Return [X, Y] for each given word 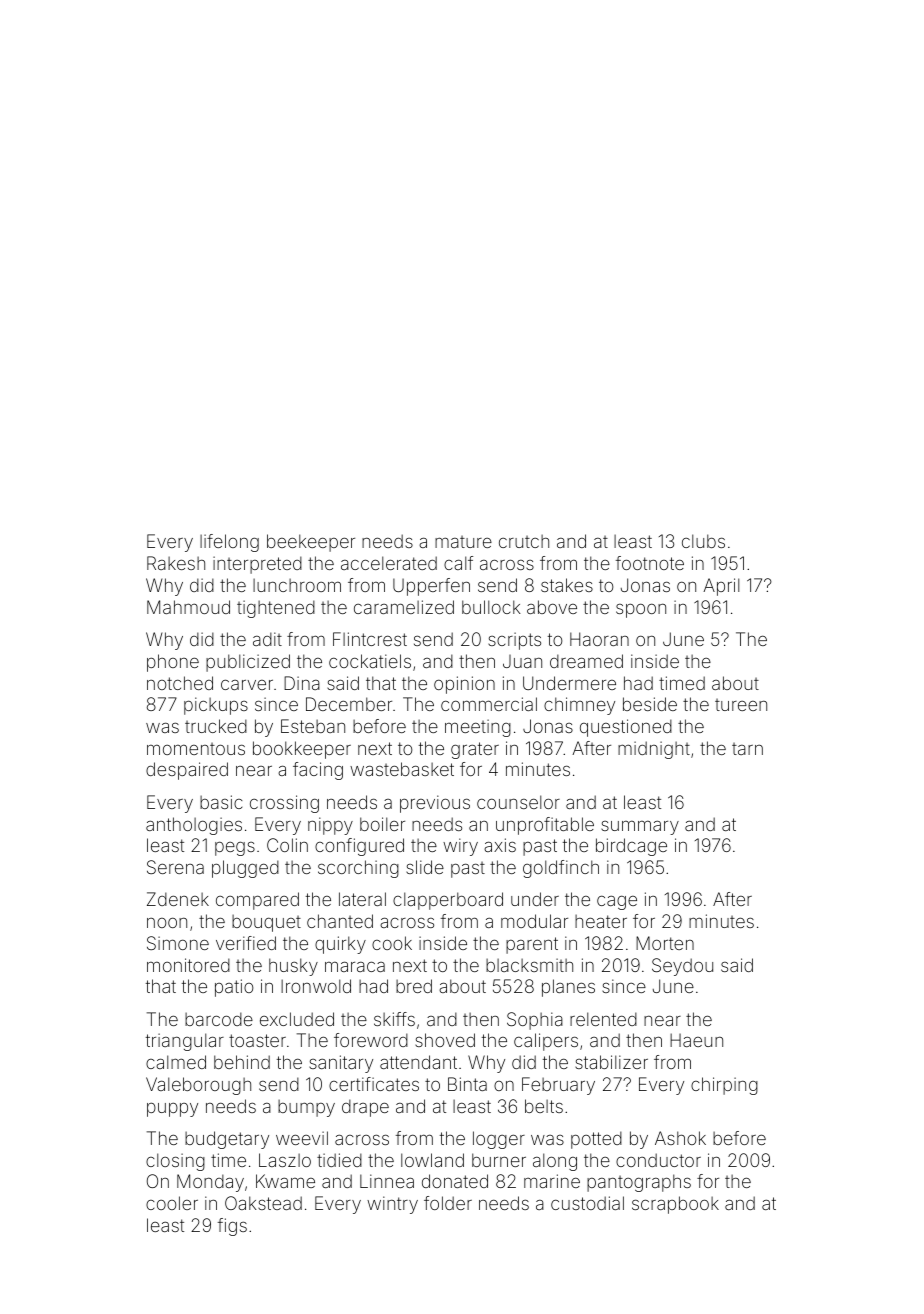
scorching [358, 869]
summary [640, 827]
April [721, 587]
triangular [185, 1042]
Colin [287, 845]
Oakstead [263, 1203]
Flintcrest [370, 639]
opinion [464, 685]
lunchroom [297, 585]
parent [532, 945]
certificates [374, 1084]
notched [180, 683]
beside [650, 704]
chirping [724, 1086]
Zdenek [178, 899]
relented [603, 1019]
